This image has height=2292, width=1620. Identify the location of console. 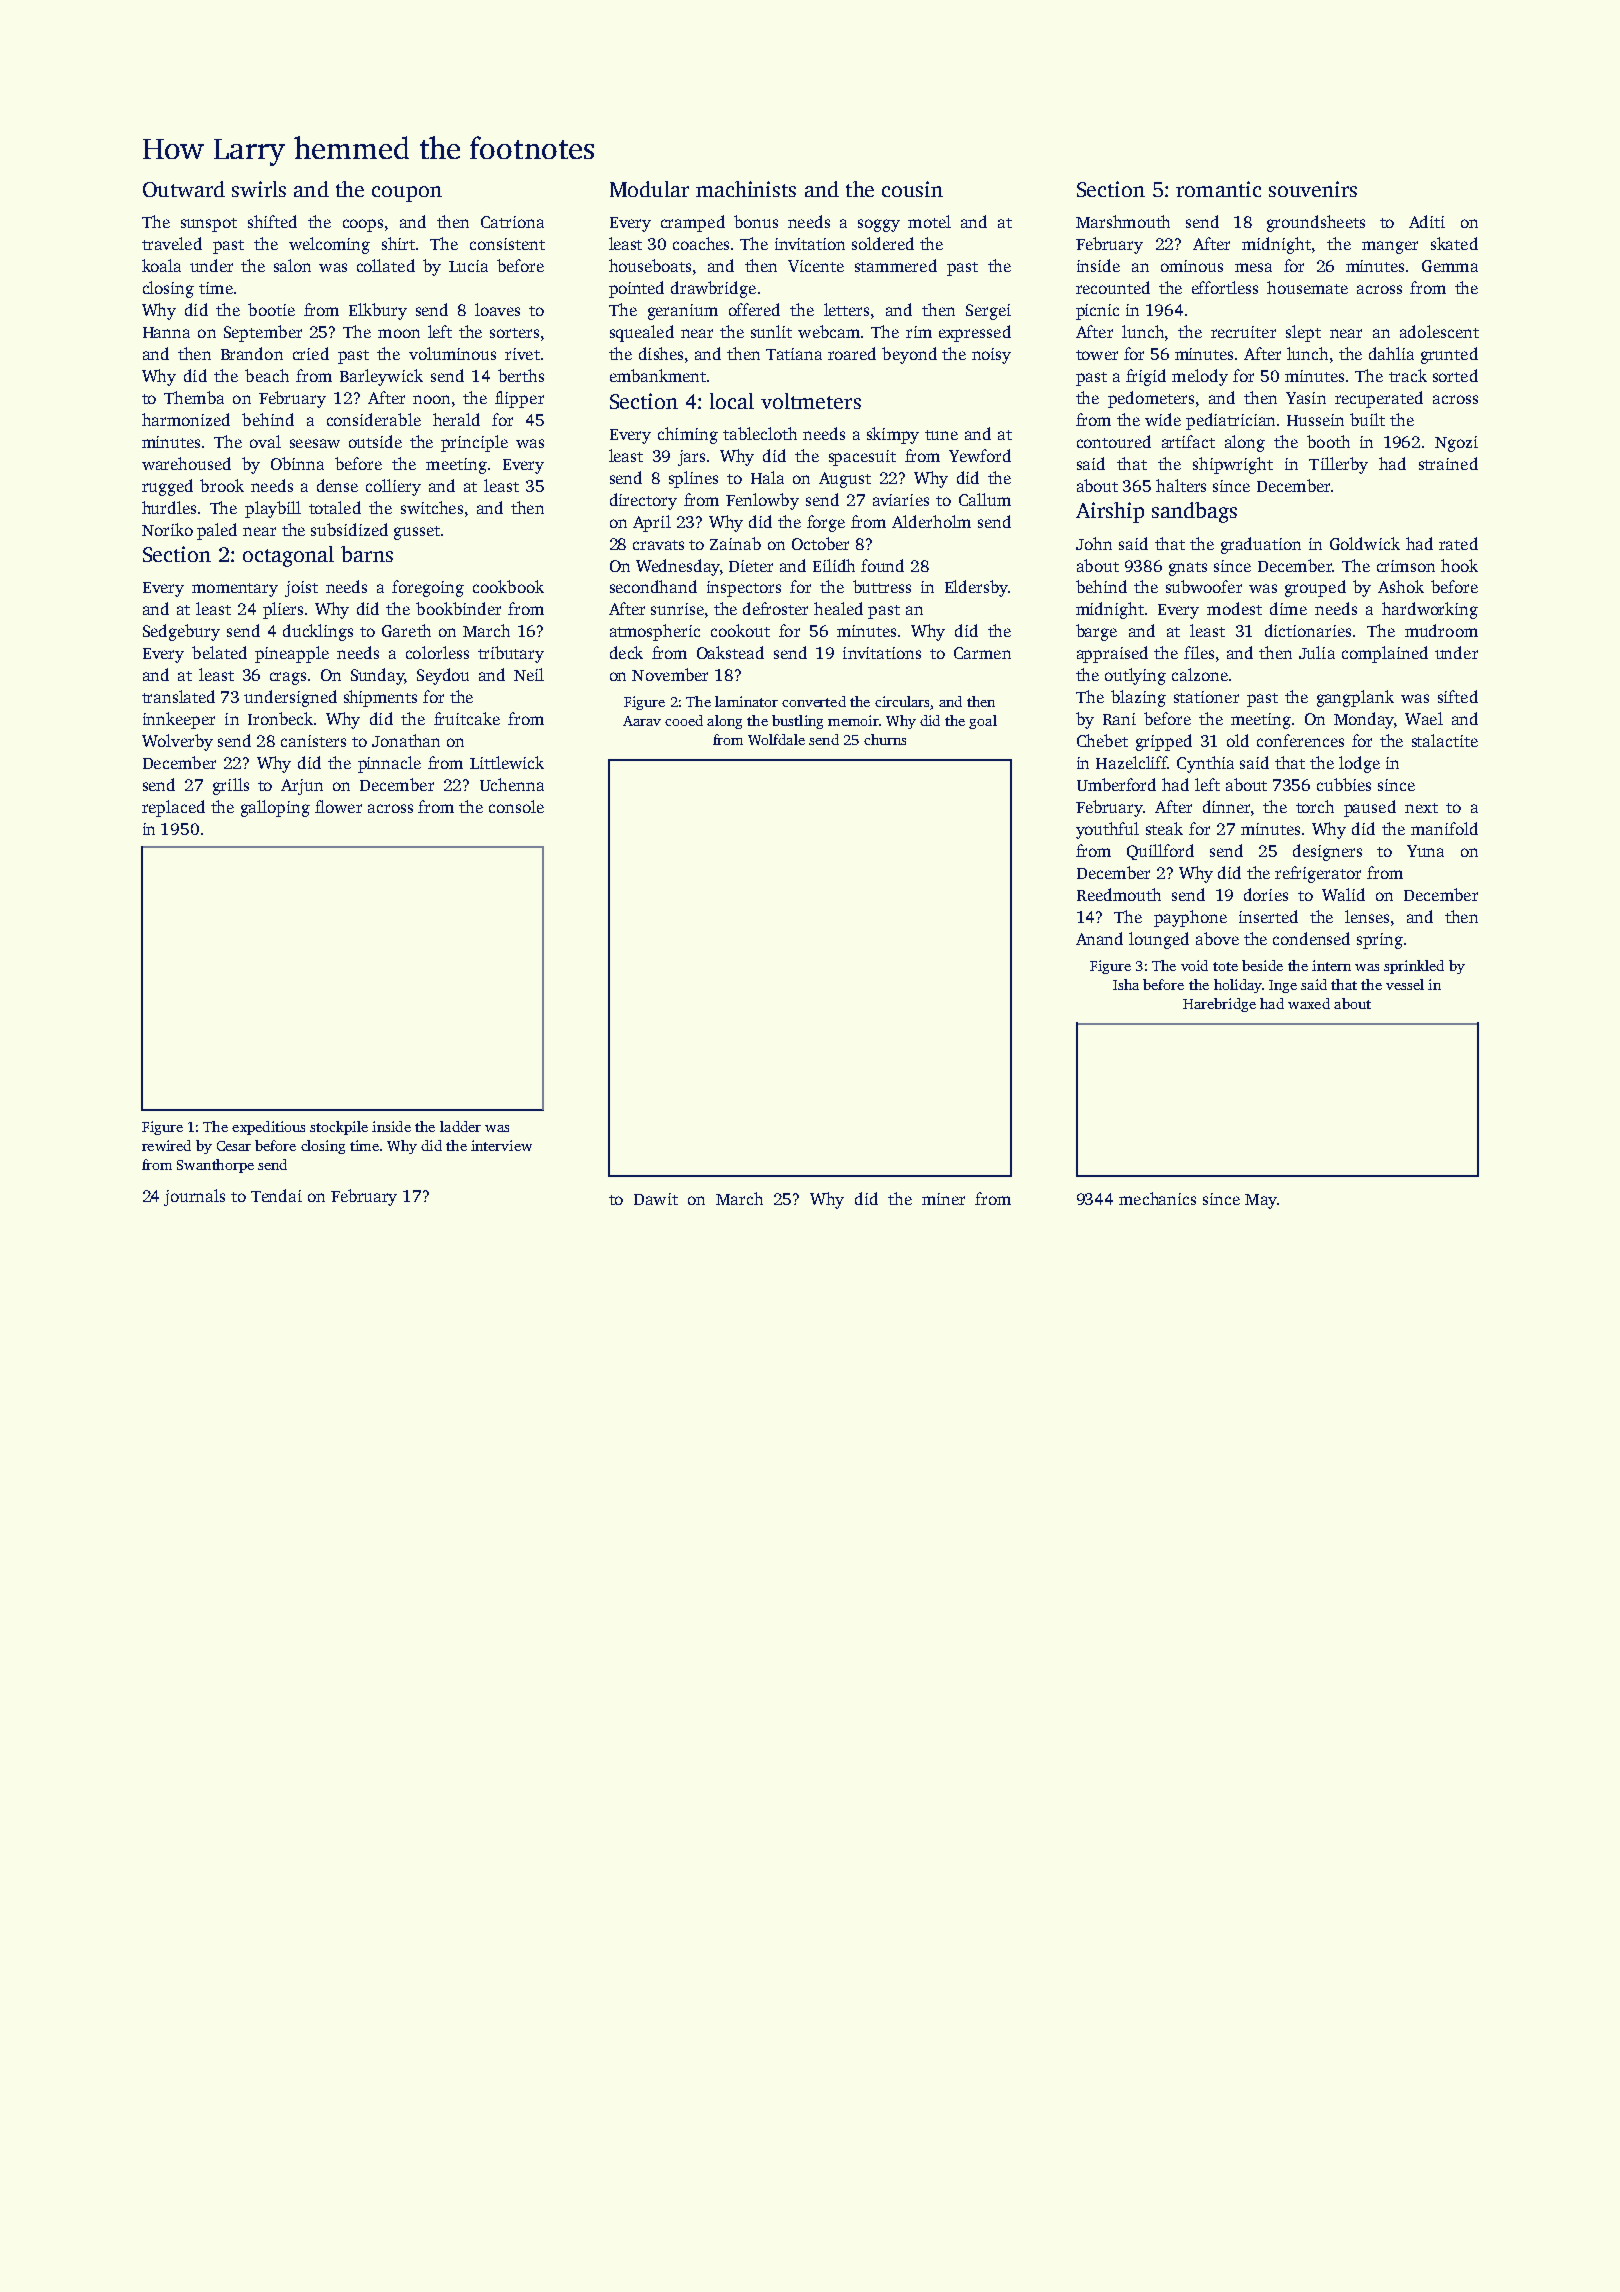
(516, 806).
